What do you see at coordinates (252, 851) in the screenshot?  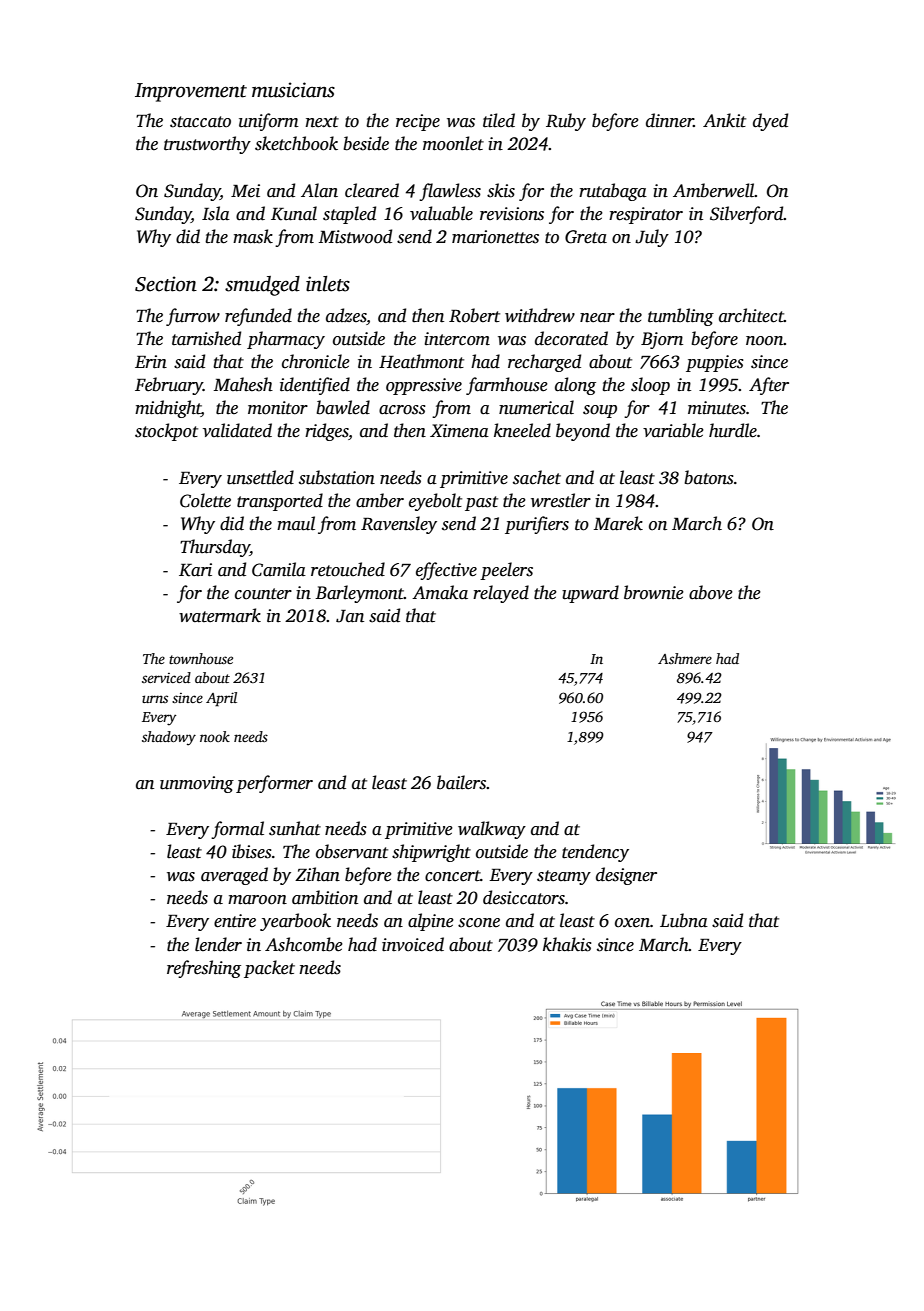 I see `ibises` at bounding box center [252, 851].
